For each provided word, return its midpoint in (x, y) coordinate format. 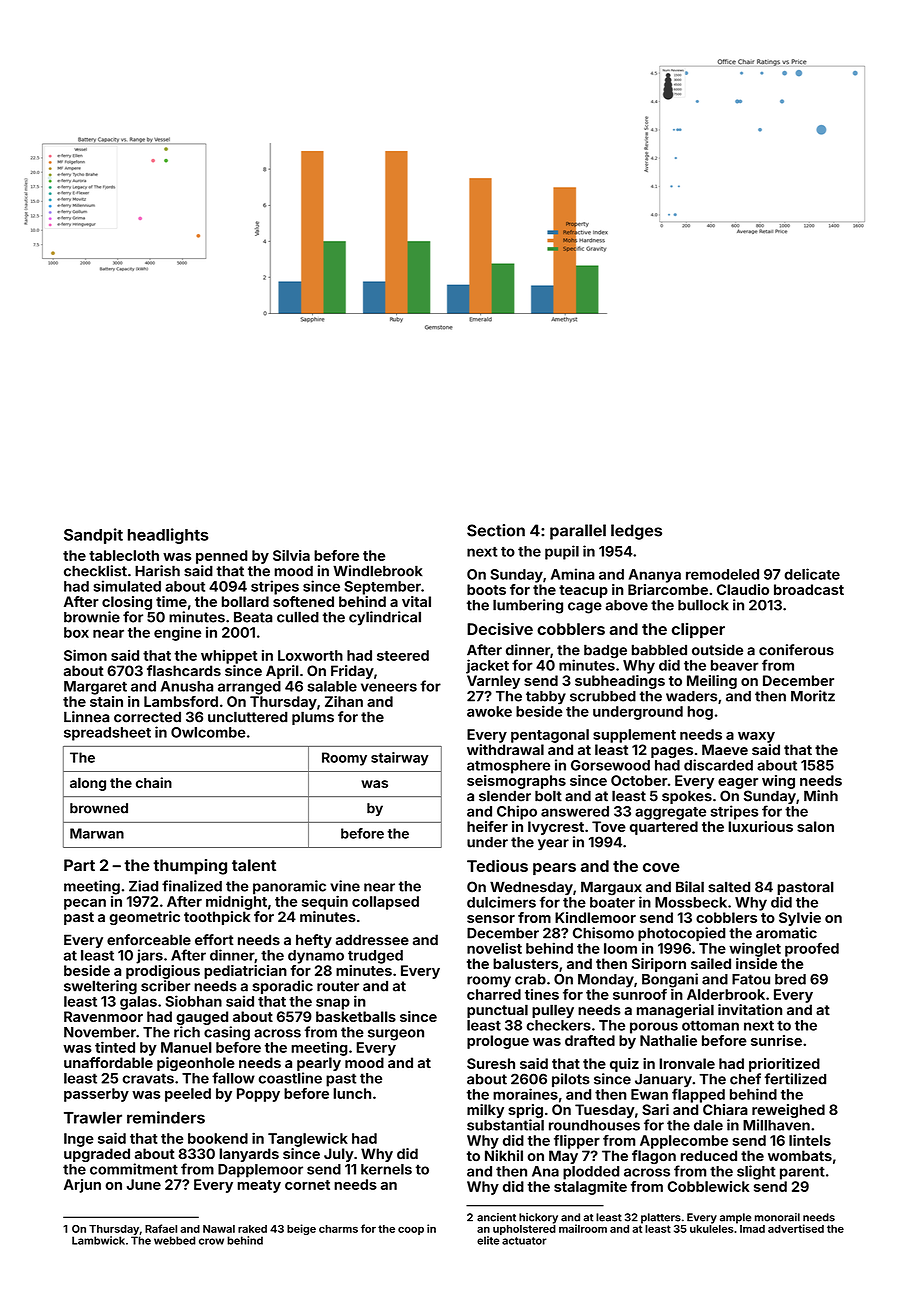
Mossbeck (691, 902)
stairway (400, 759)
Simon (85, 655)
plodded (591, 1173)
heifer (487, 826)
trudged (375, 957)
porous (654, 1028)
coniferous (796, 650)
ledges (636, 532)
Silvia (291, 555)
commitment (134, 1169)
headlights (168, 536)
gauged (202, 1018)
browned (99, 808)
